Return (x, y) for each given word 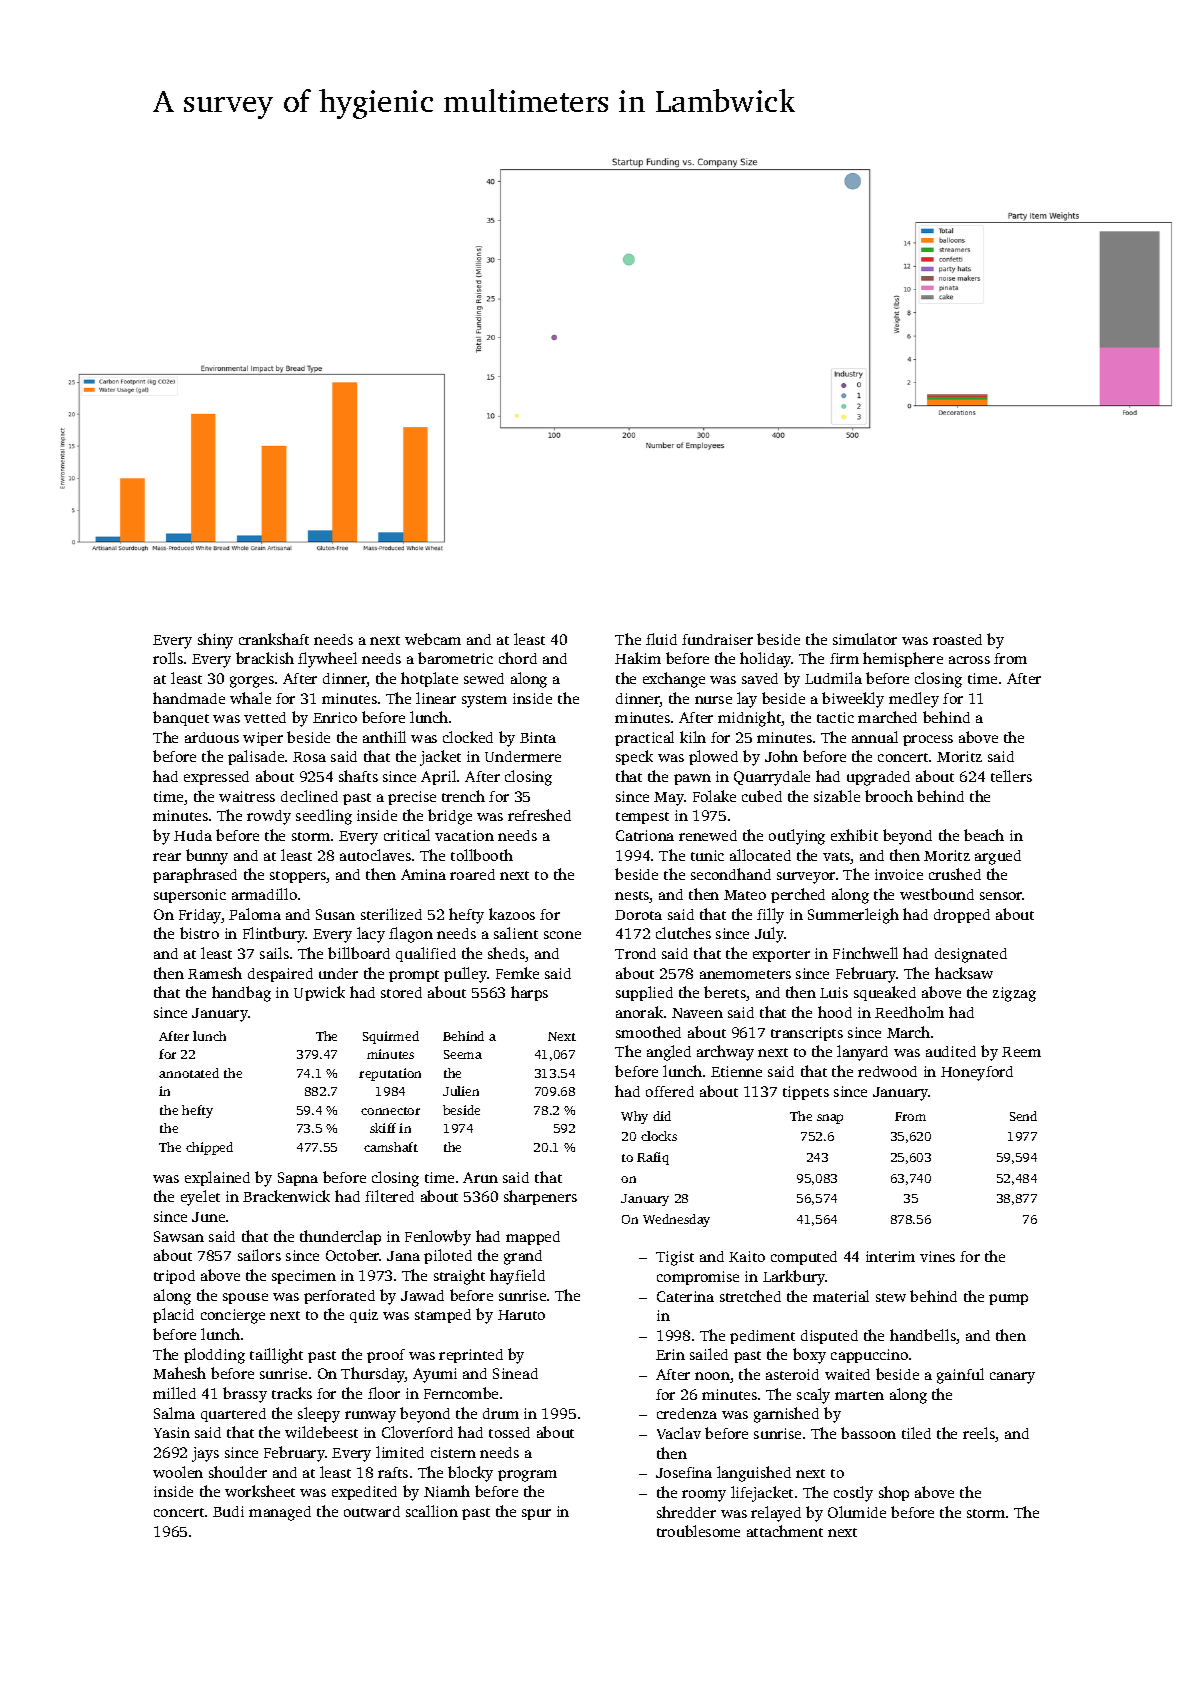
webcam (433, 639)
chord (518, 658)
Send (1023, 1116)
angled (669, 1053)
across (969, 660)
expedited (364, 1493)
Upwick (319, 993)
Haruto (521, 1315)
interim (890, 1256)
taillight (276, 1356)
